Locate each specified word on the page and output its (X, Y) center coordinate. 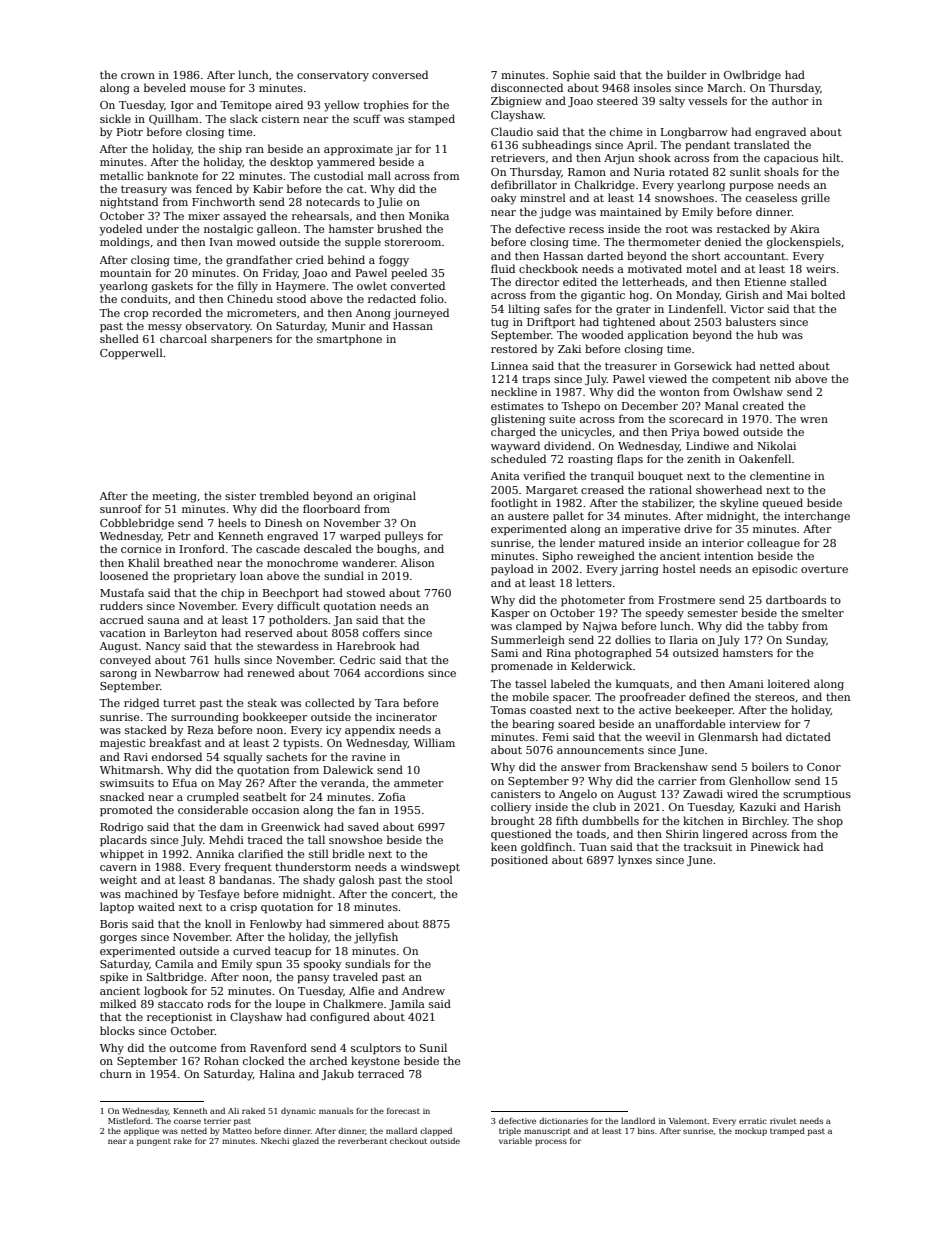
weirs (821, 269)
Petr (179, 536)
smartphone (349, 339)
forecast (403, 1111)
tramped (787, 1132)
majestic (122, 744)
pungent (154, 1142)
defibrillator (524, 184)
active (655, 710)
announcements (600, 750)
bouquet (660, 477)
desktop (291, 162)
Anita (505, 476)
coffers (381, 632)
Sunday (806, 641)
